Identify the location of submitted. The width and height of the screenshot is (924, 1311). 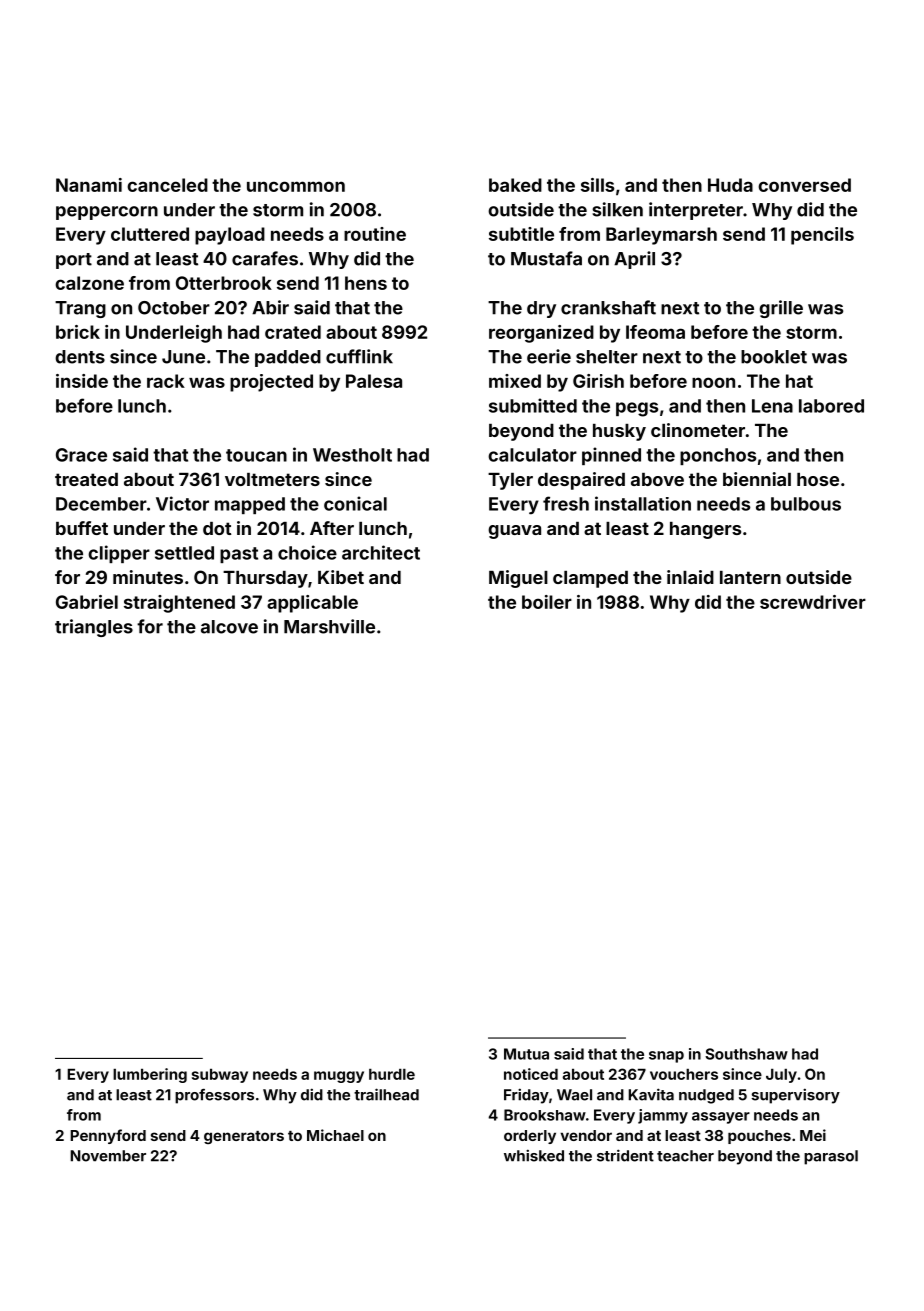
(533, 405).
